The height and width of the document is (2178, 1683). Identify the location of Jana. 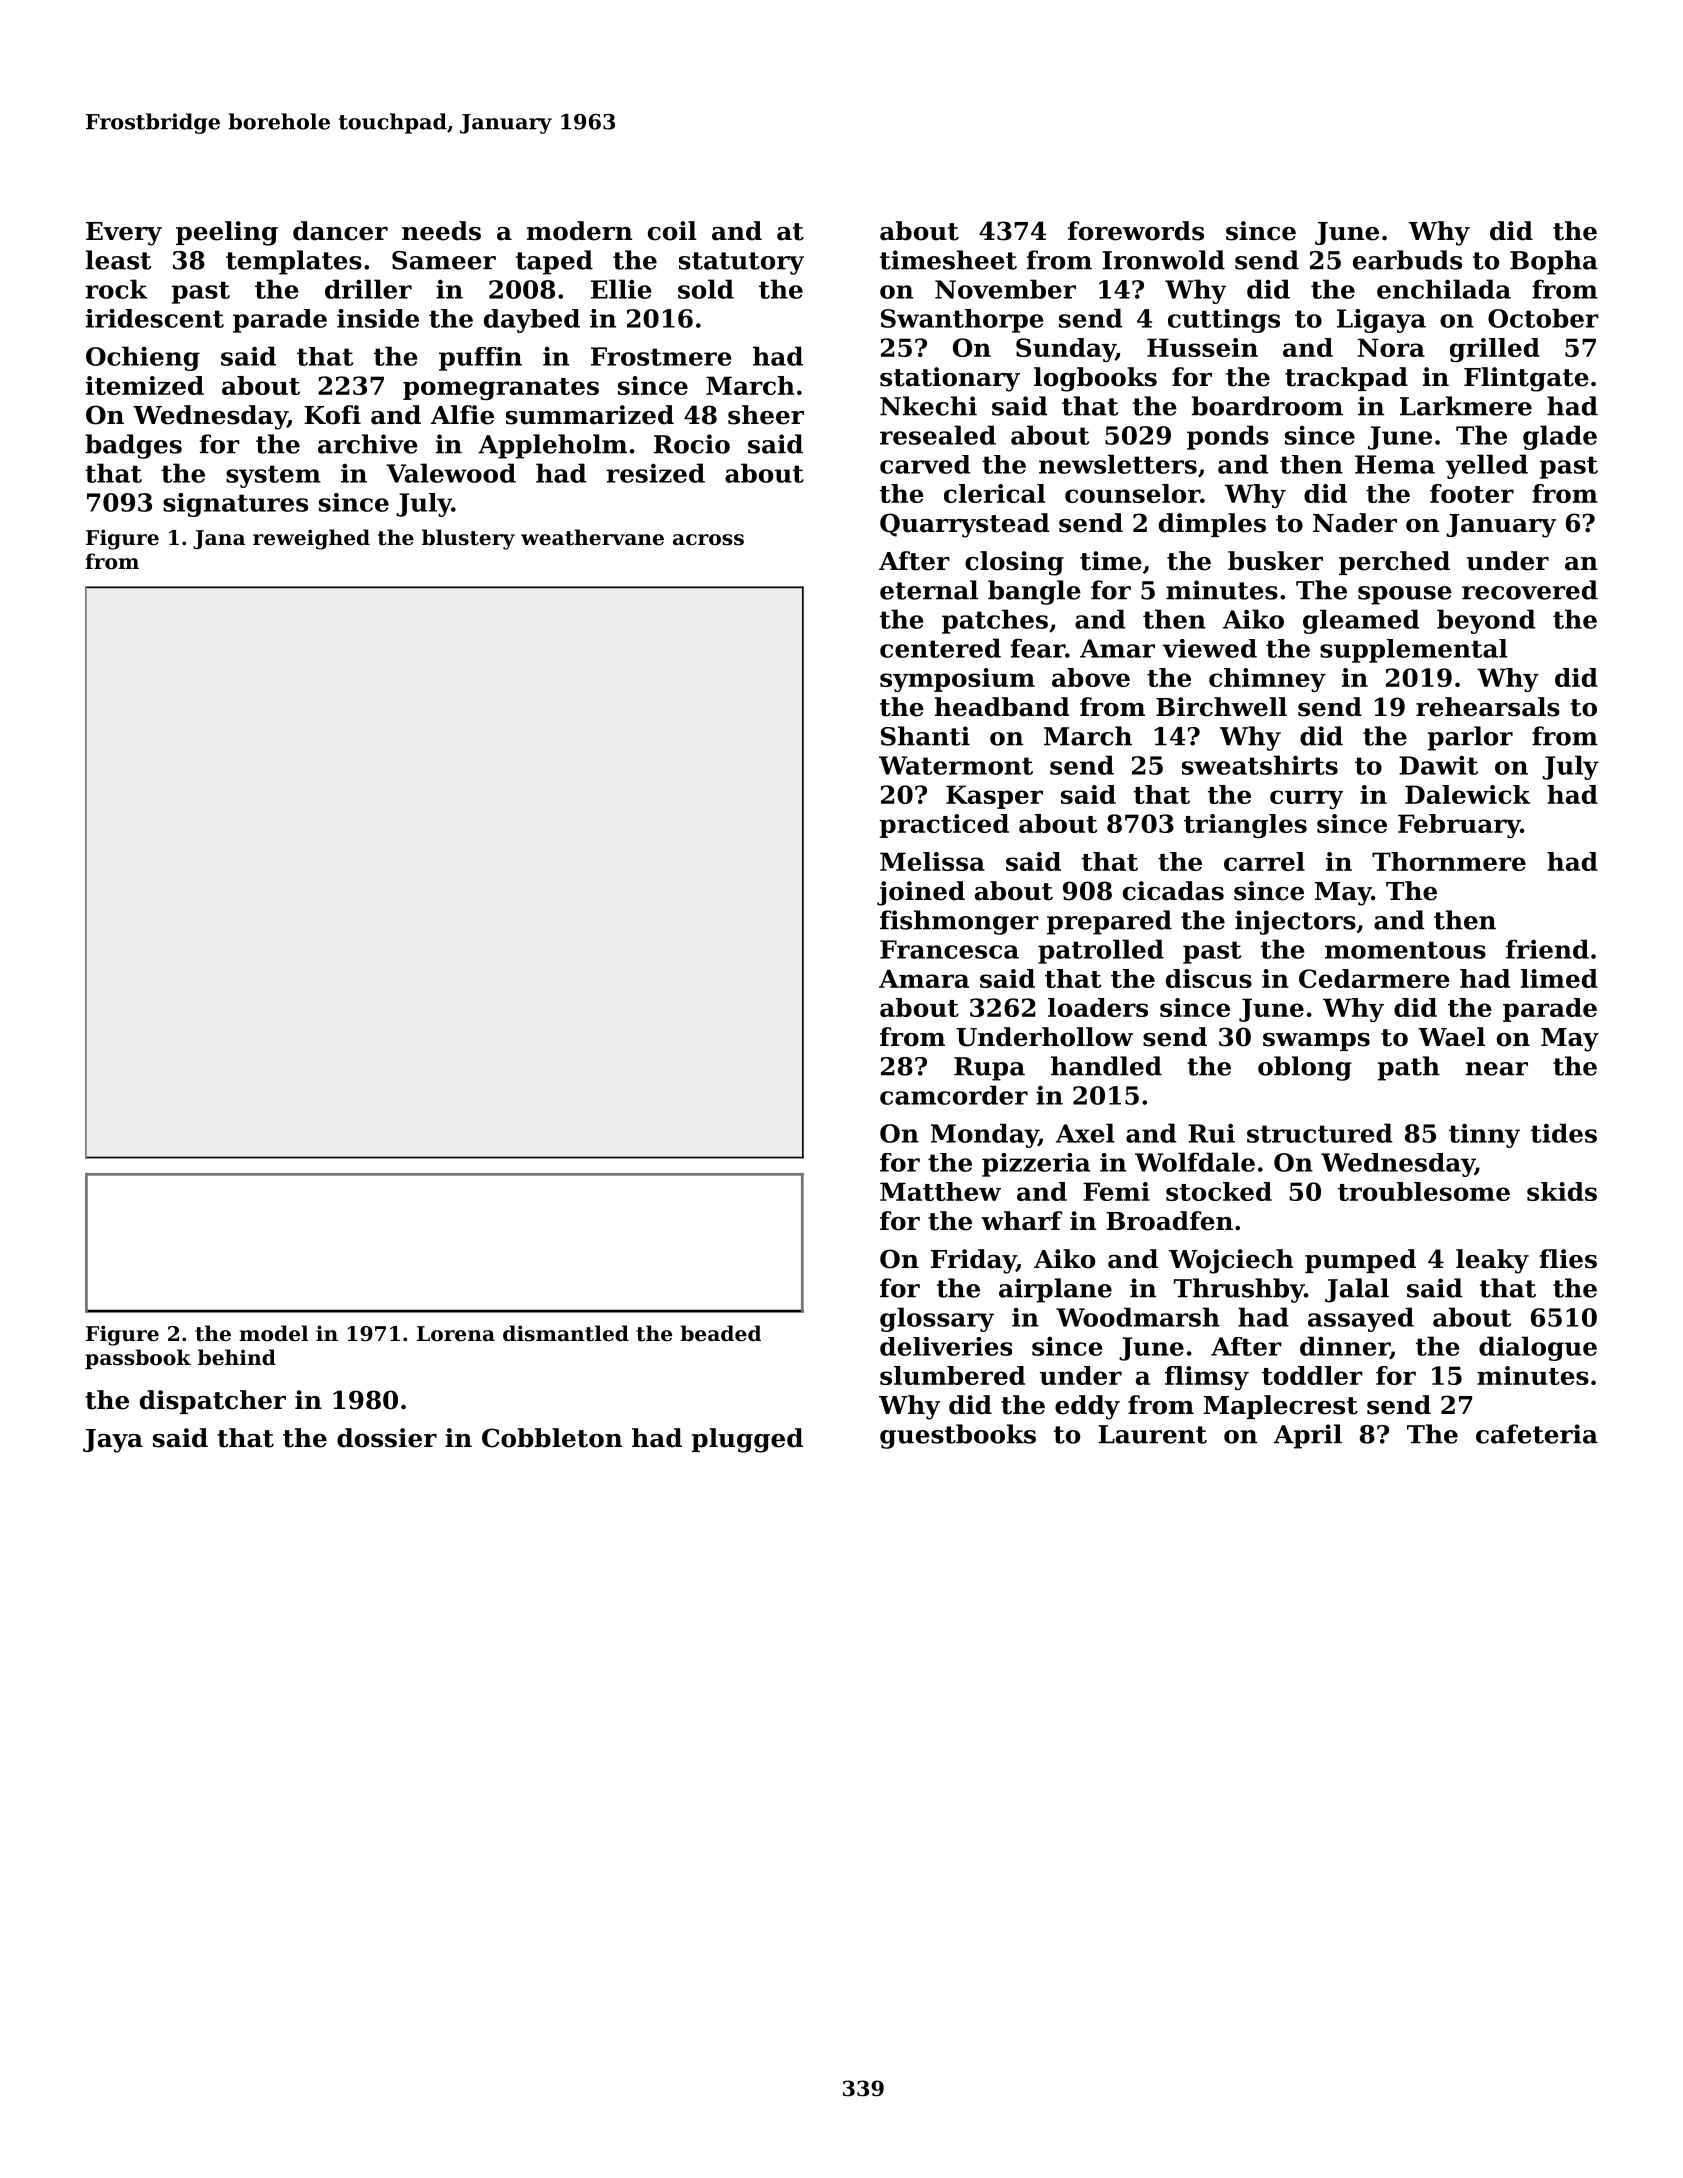
(219, 539).
